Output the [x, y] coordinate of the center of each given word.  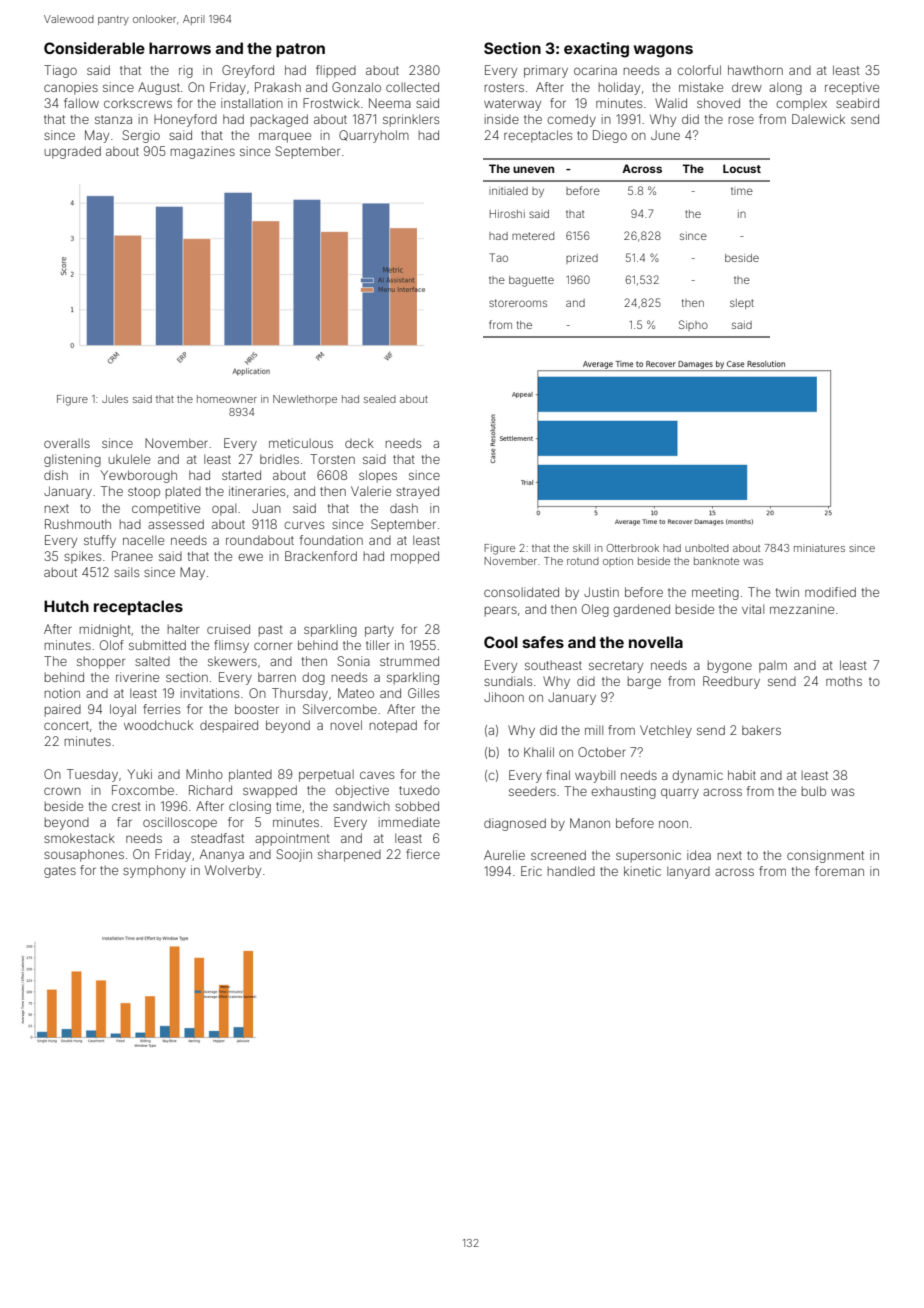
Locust [742, 168]
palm [773, 666]
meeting [715, 593]
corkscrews [138, 103]
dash [404, 508]
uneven [533, 169]
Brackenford [321, 556]
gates [60, 872]
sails [126, 572]
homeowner [227, 399]
